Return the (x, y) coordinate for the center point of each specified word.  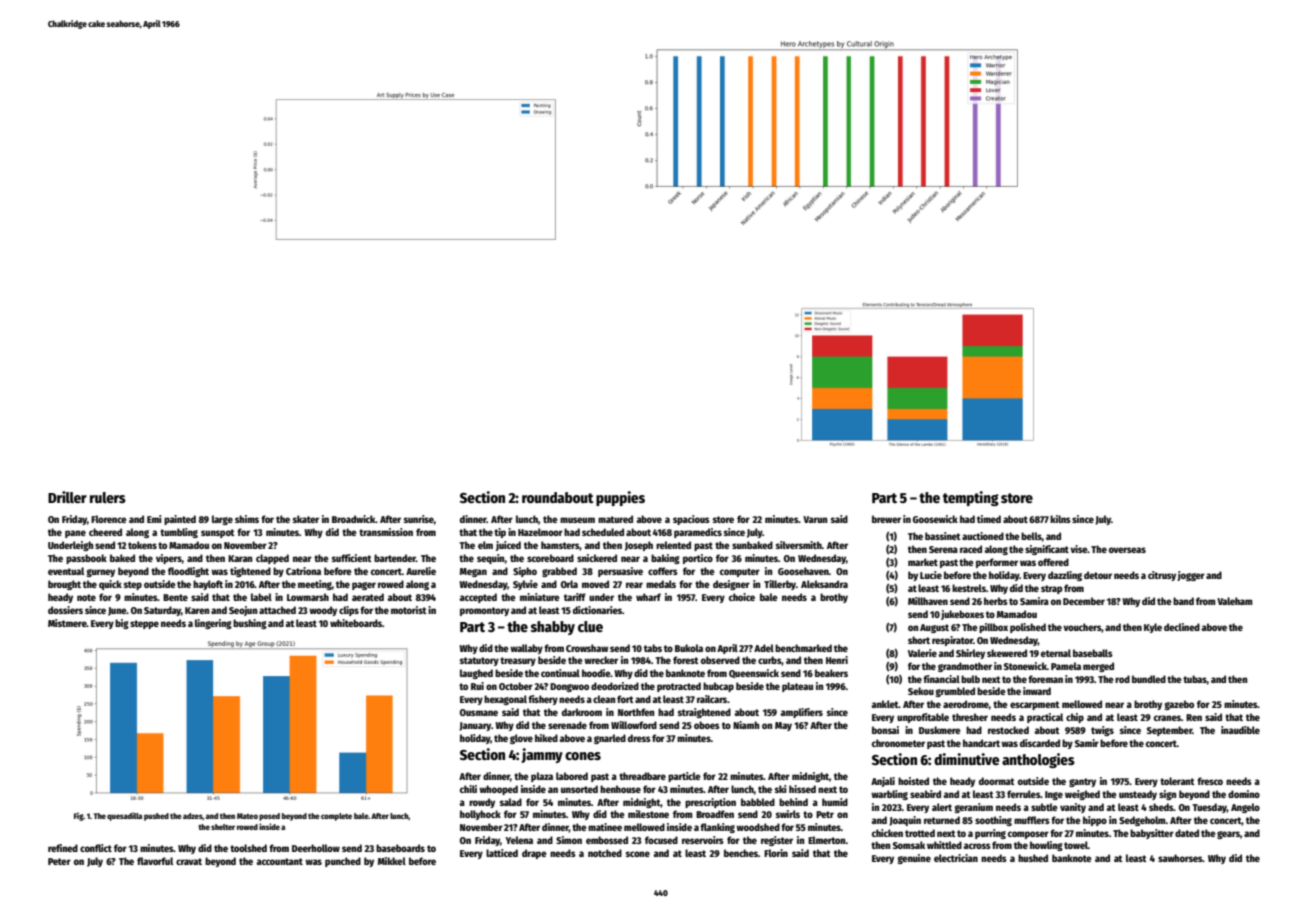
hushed (1033, 858)
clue (590, 626)
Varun (815, 519)
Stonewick (1025, 666)
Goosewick (935, 519)
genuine (914, 859)
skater (306, 519)
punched (343, 862)
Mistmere (67, 623)
